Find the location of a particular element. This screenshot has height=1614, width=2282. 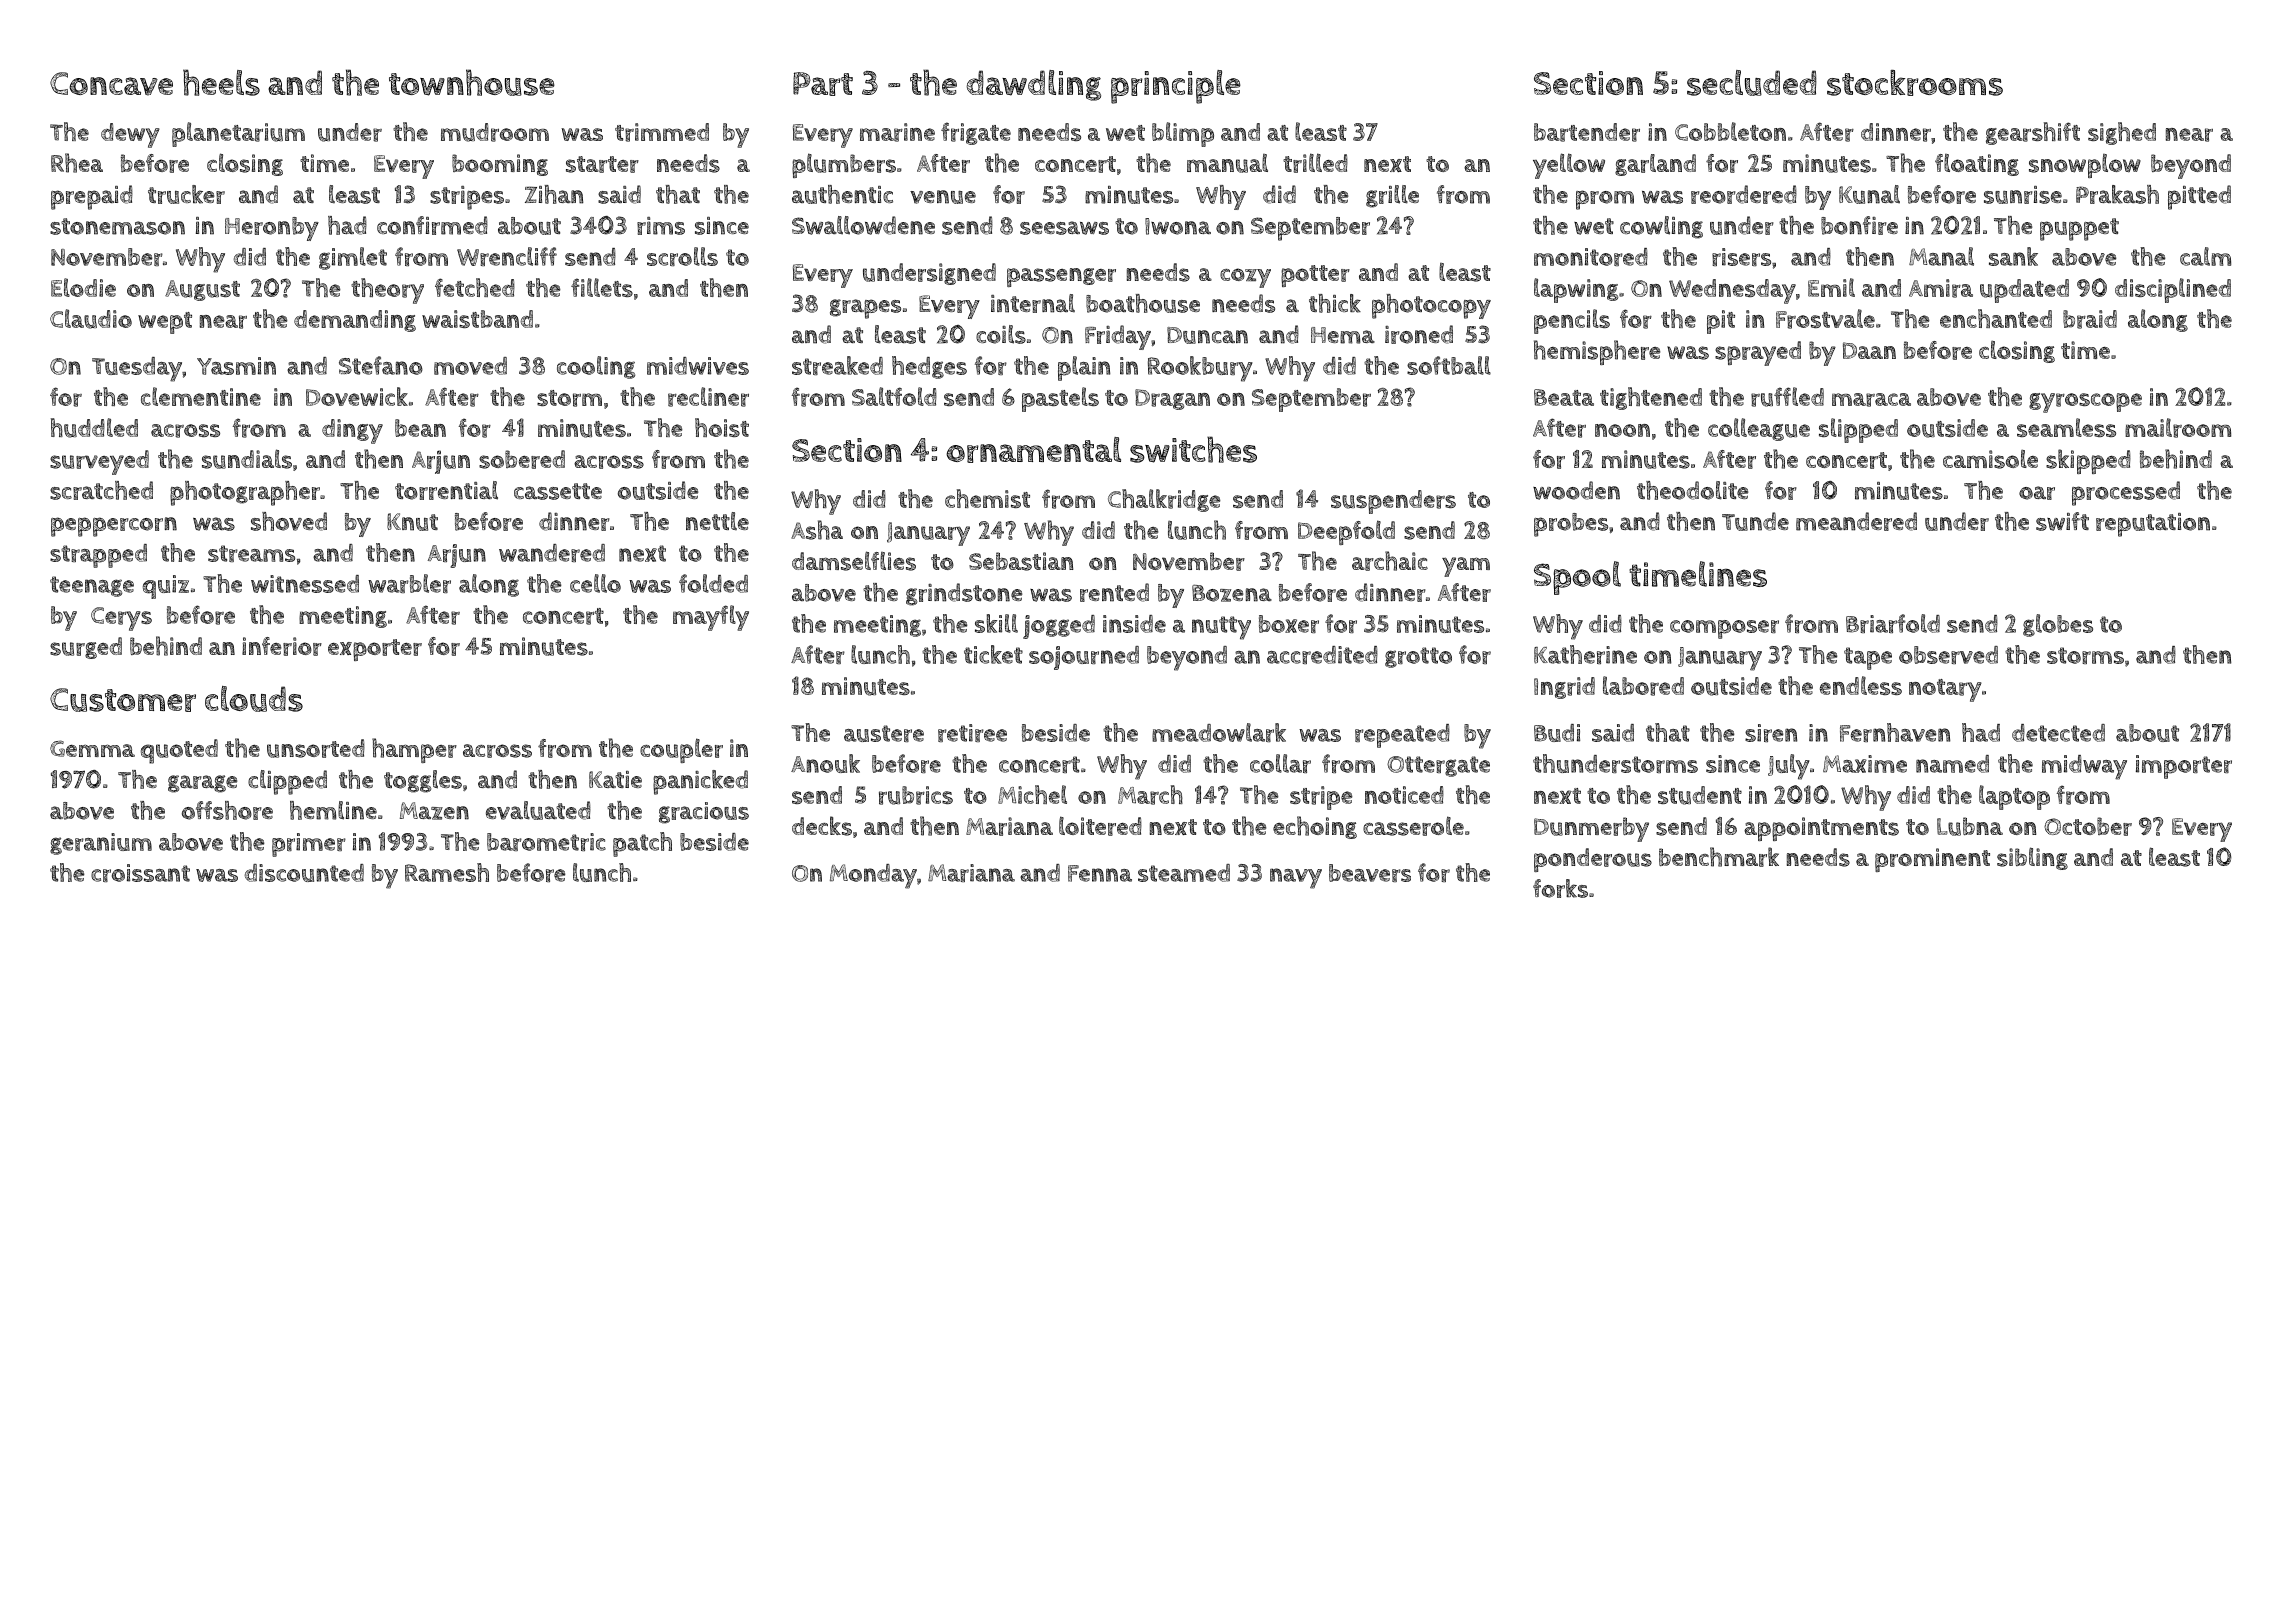

hamper is located at coordinates (414, 750).
